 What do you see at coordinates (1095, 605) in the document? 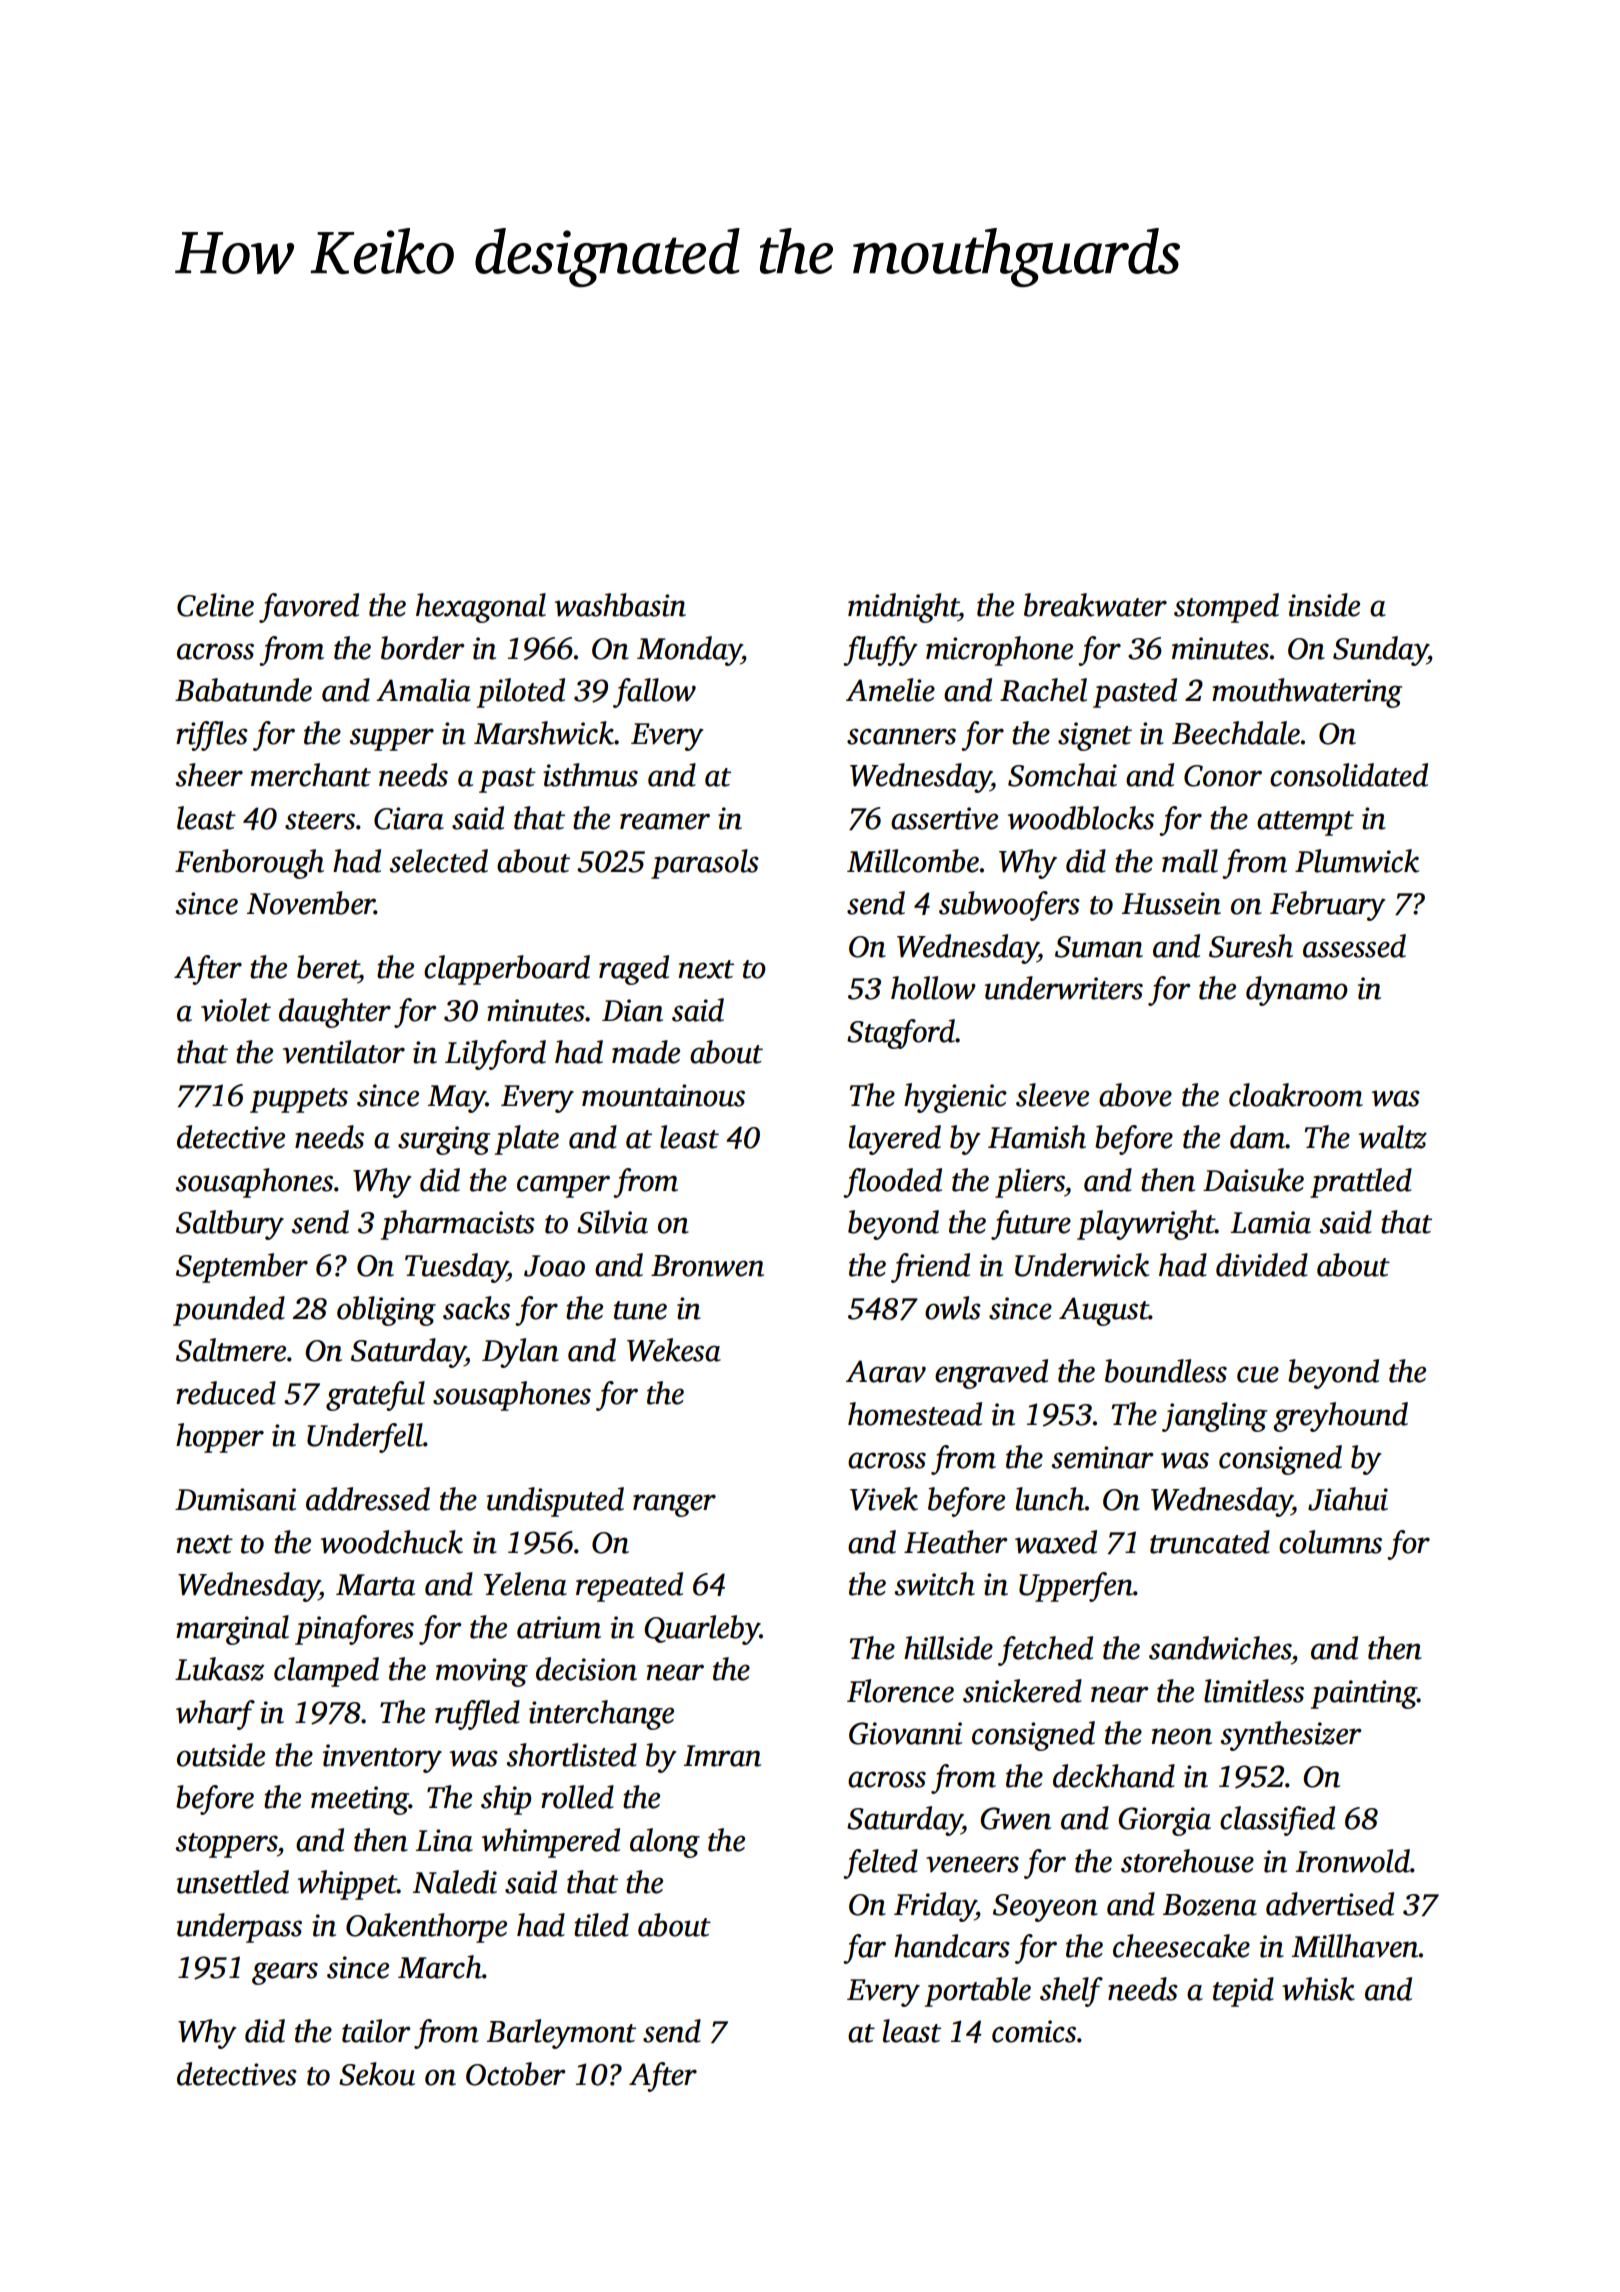
I see `breakwater` at bounding box center [1095, 605].
